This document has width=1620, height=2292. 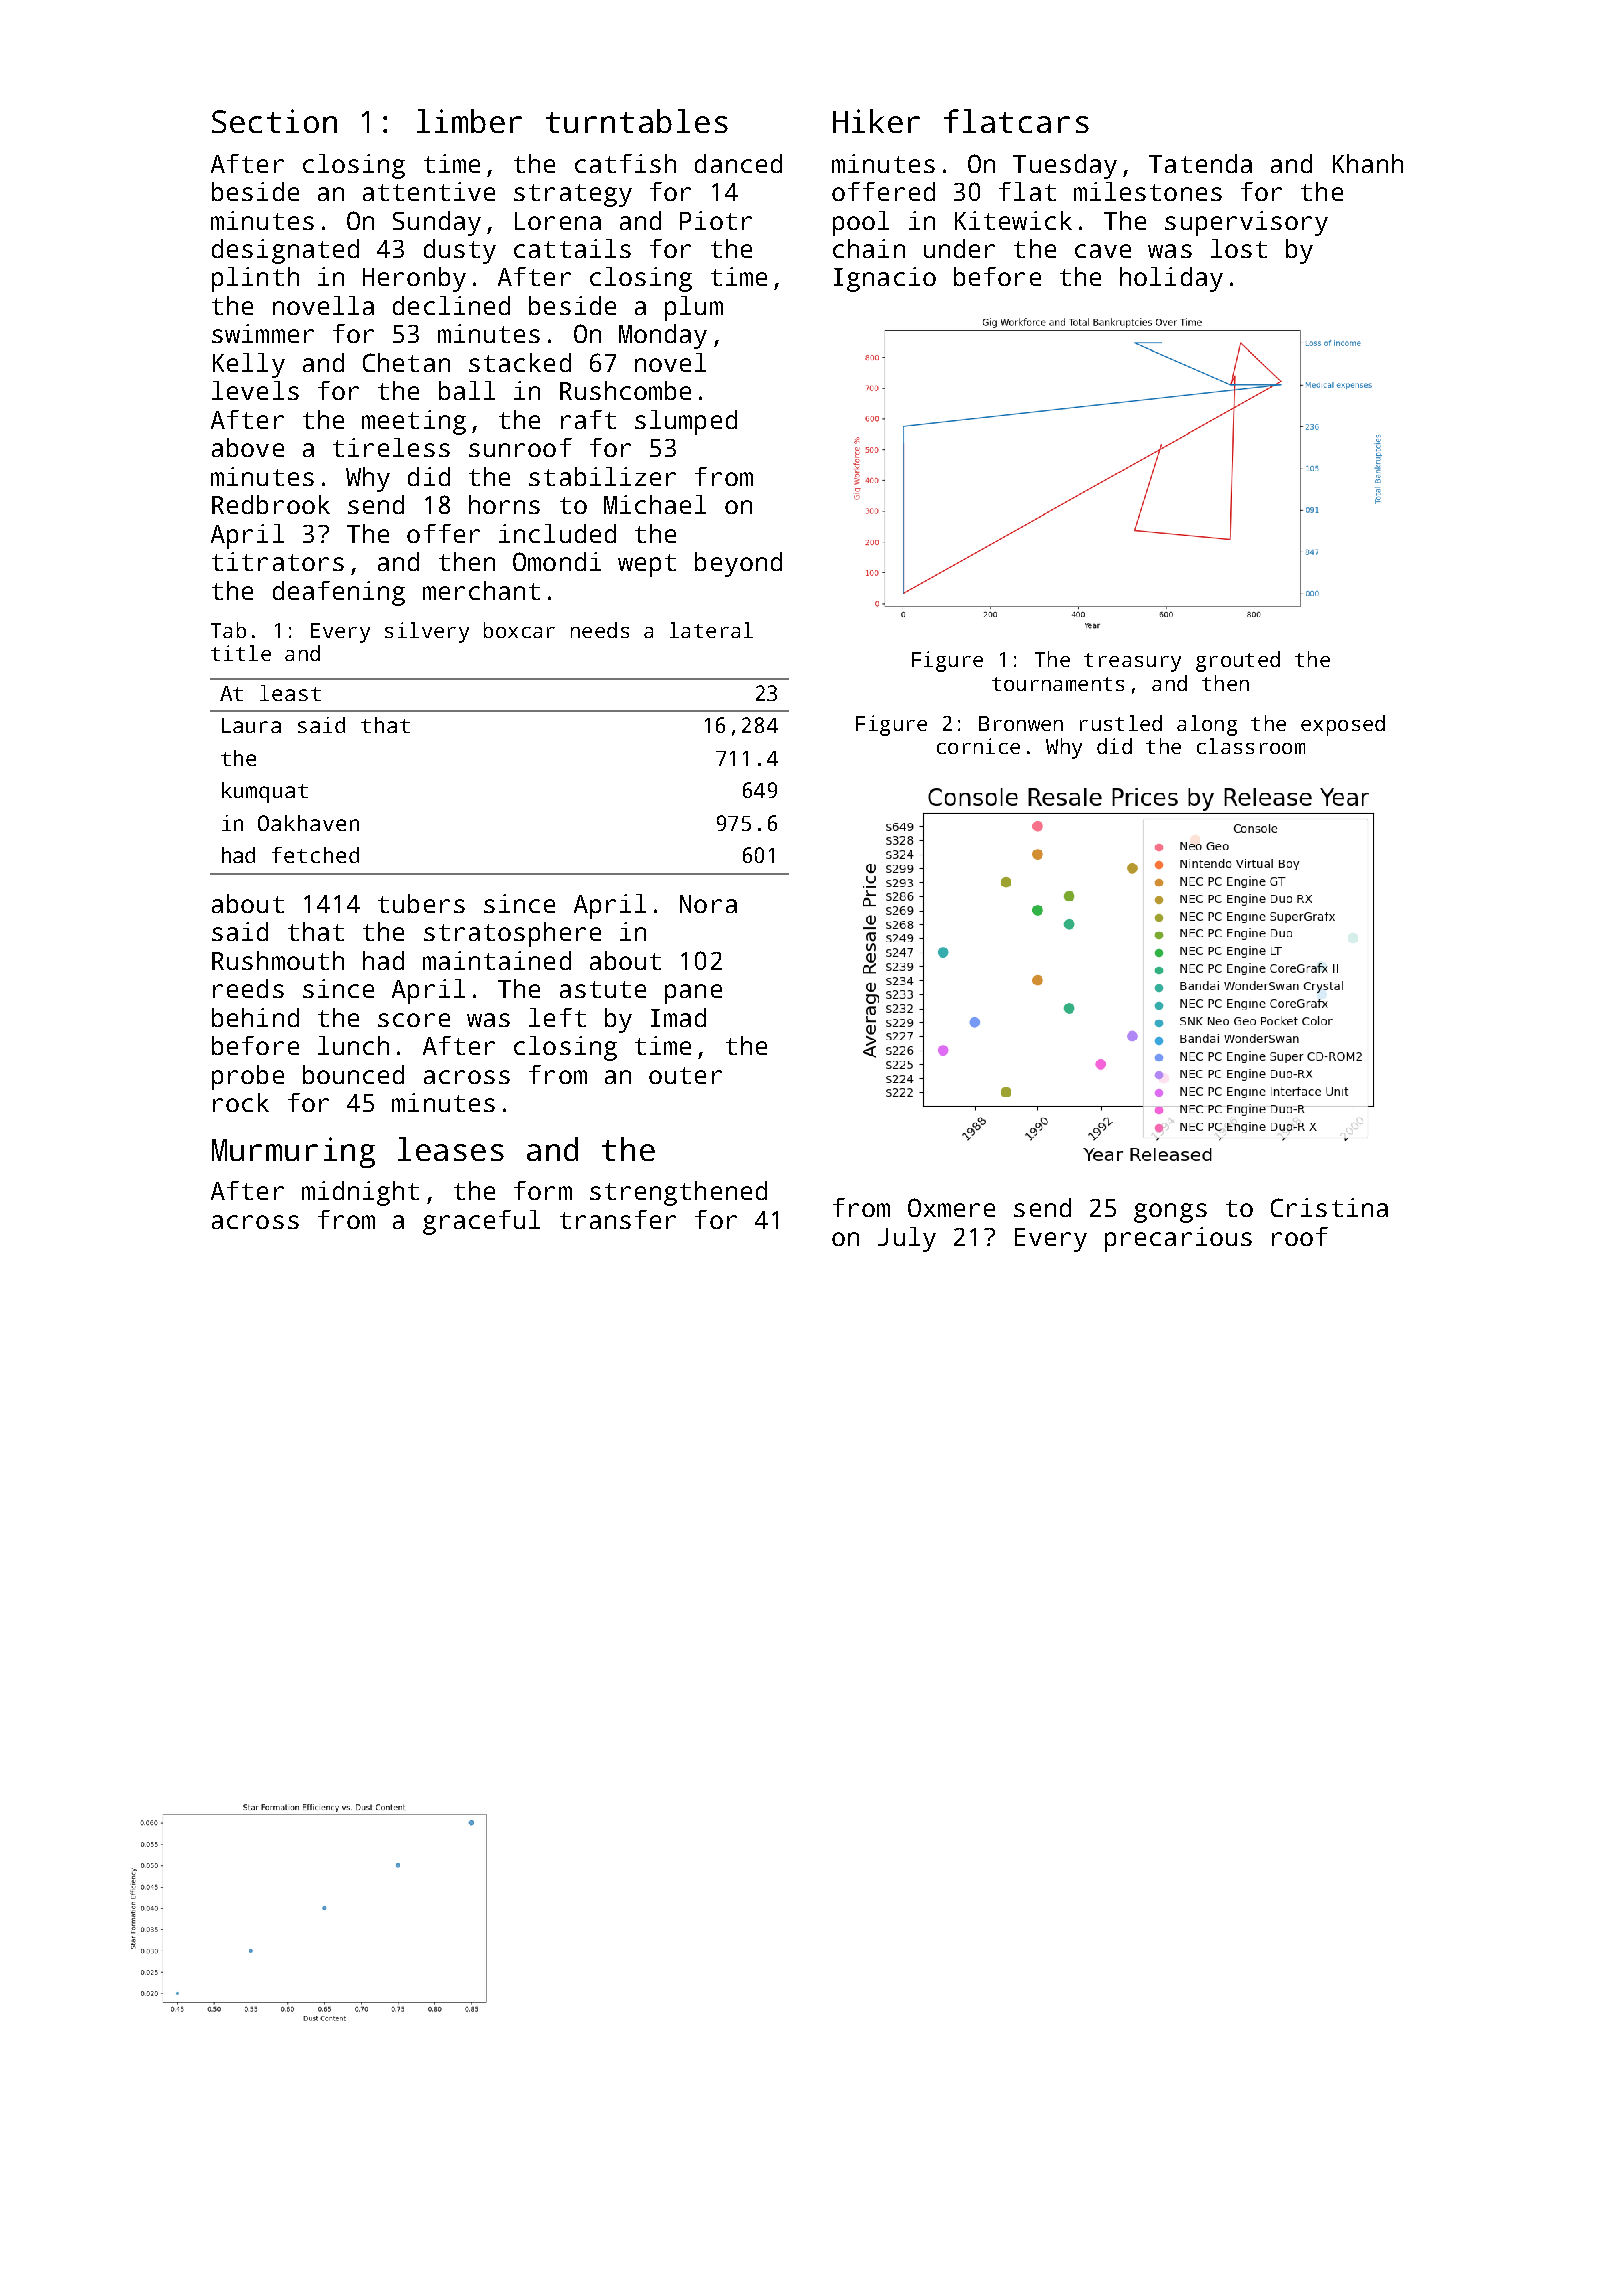 What do you see at coordinates (1013, 220) in the document?
I see `Kitewick` at bounding box center [1013, 220].
